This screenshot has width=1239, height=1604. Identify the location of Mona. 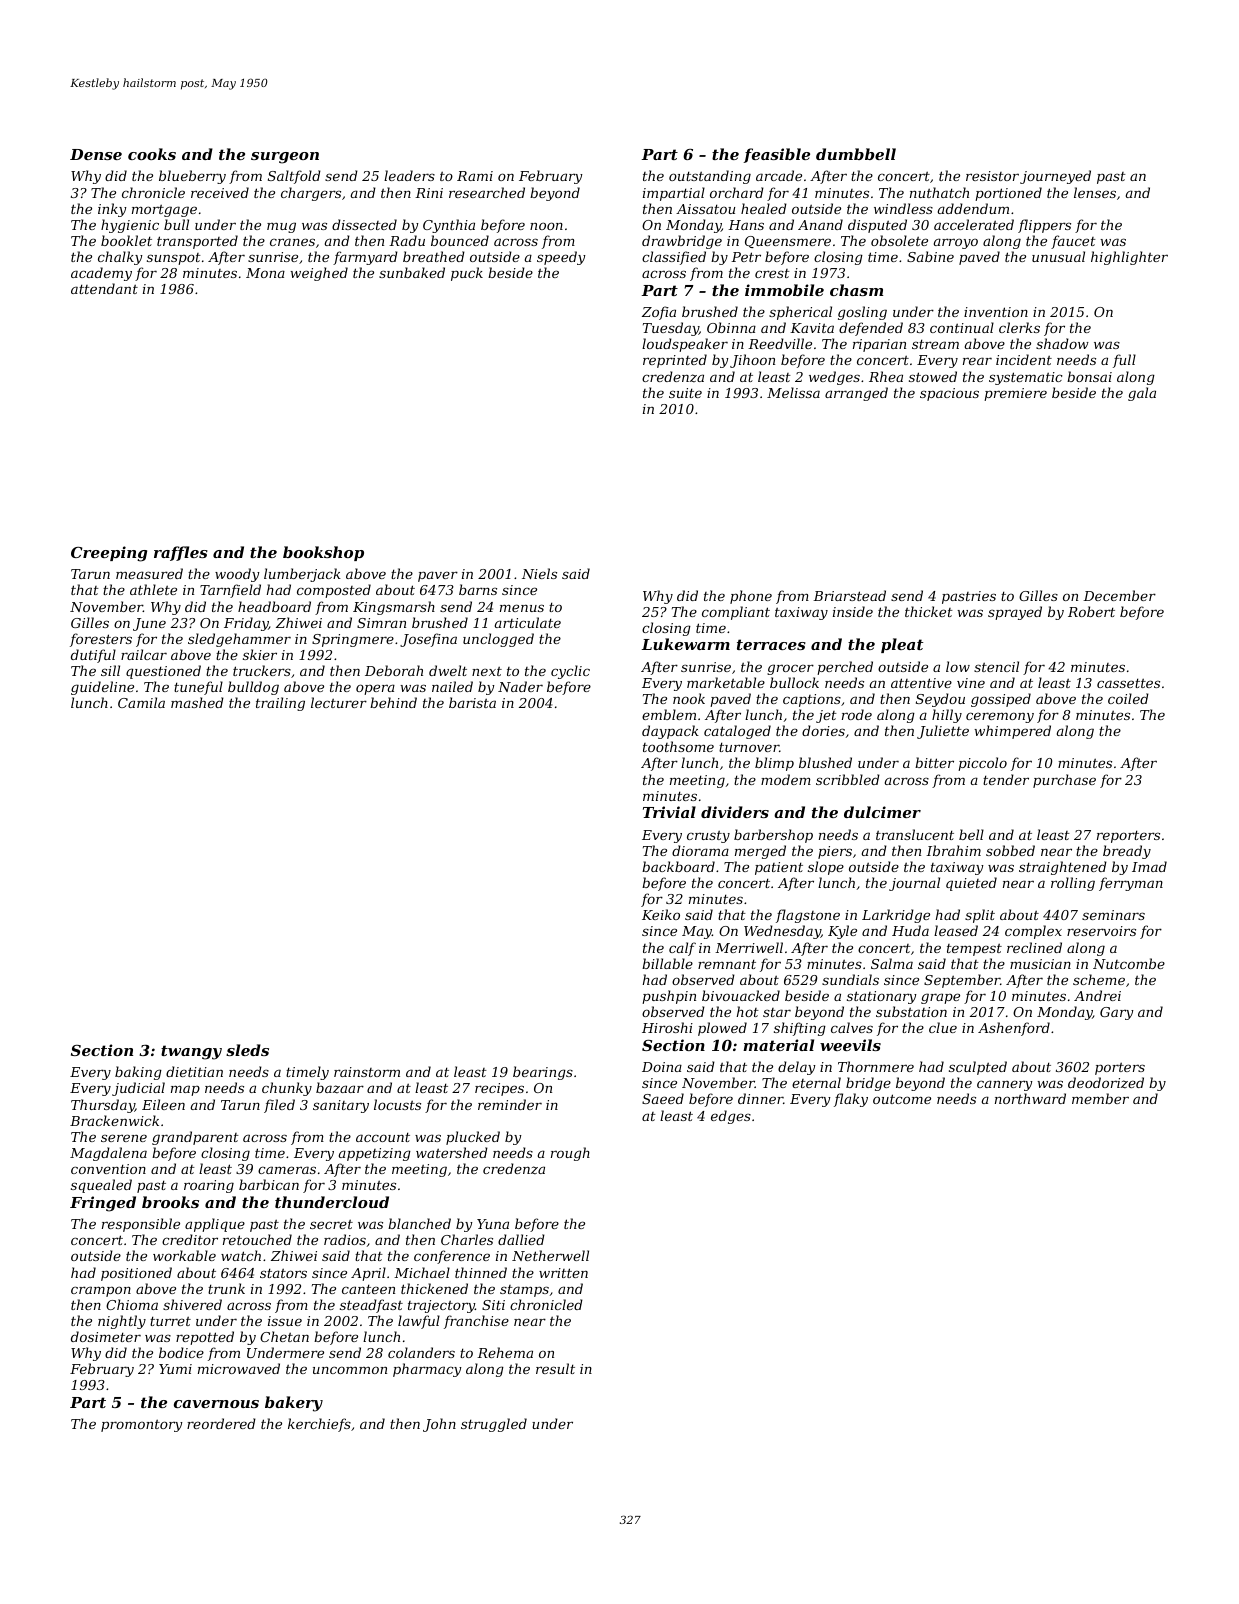
(265, 273).
